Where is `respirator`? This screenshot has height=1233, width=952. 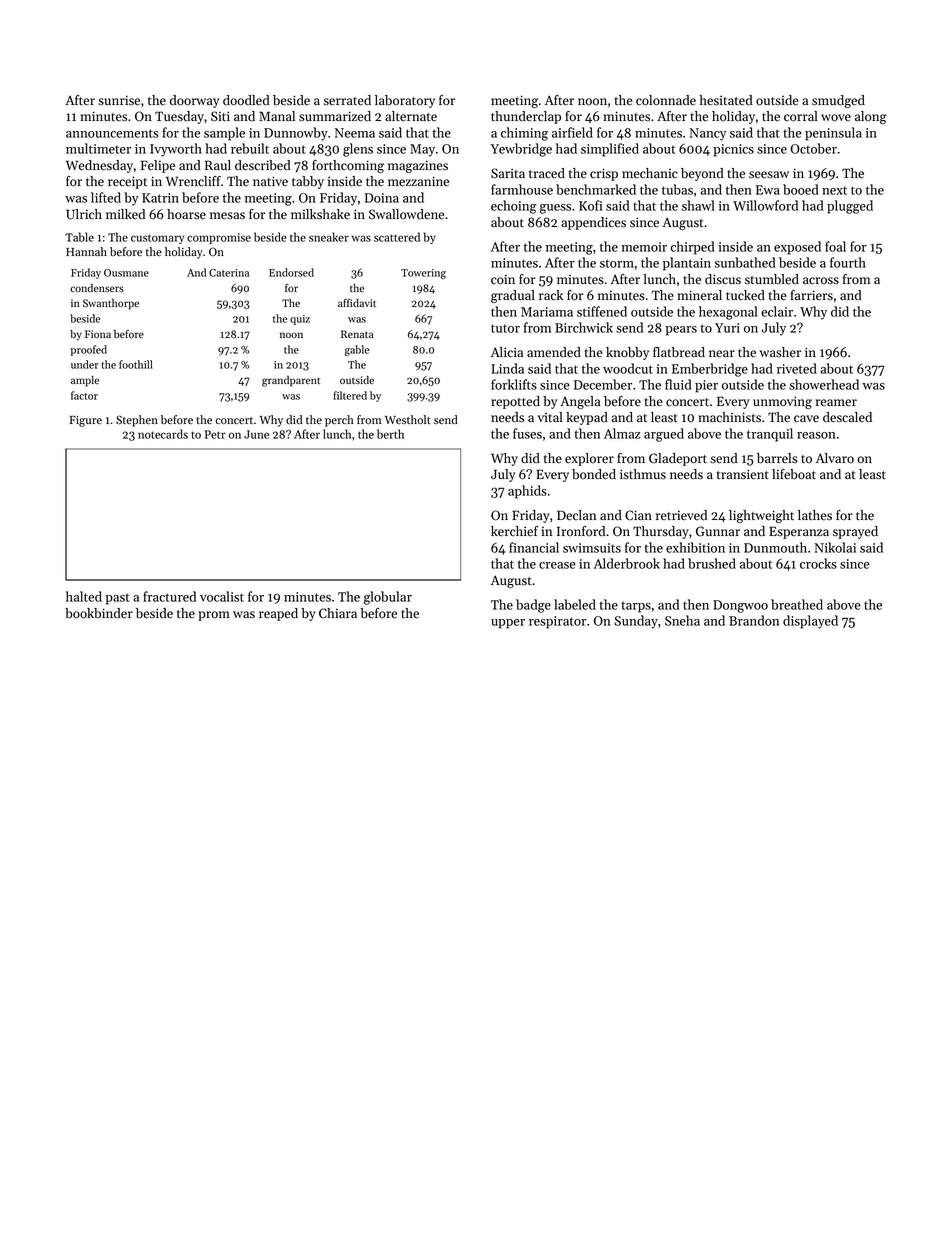 respirator is located at coordinates (557, 622).
